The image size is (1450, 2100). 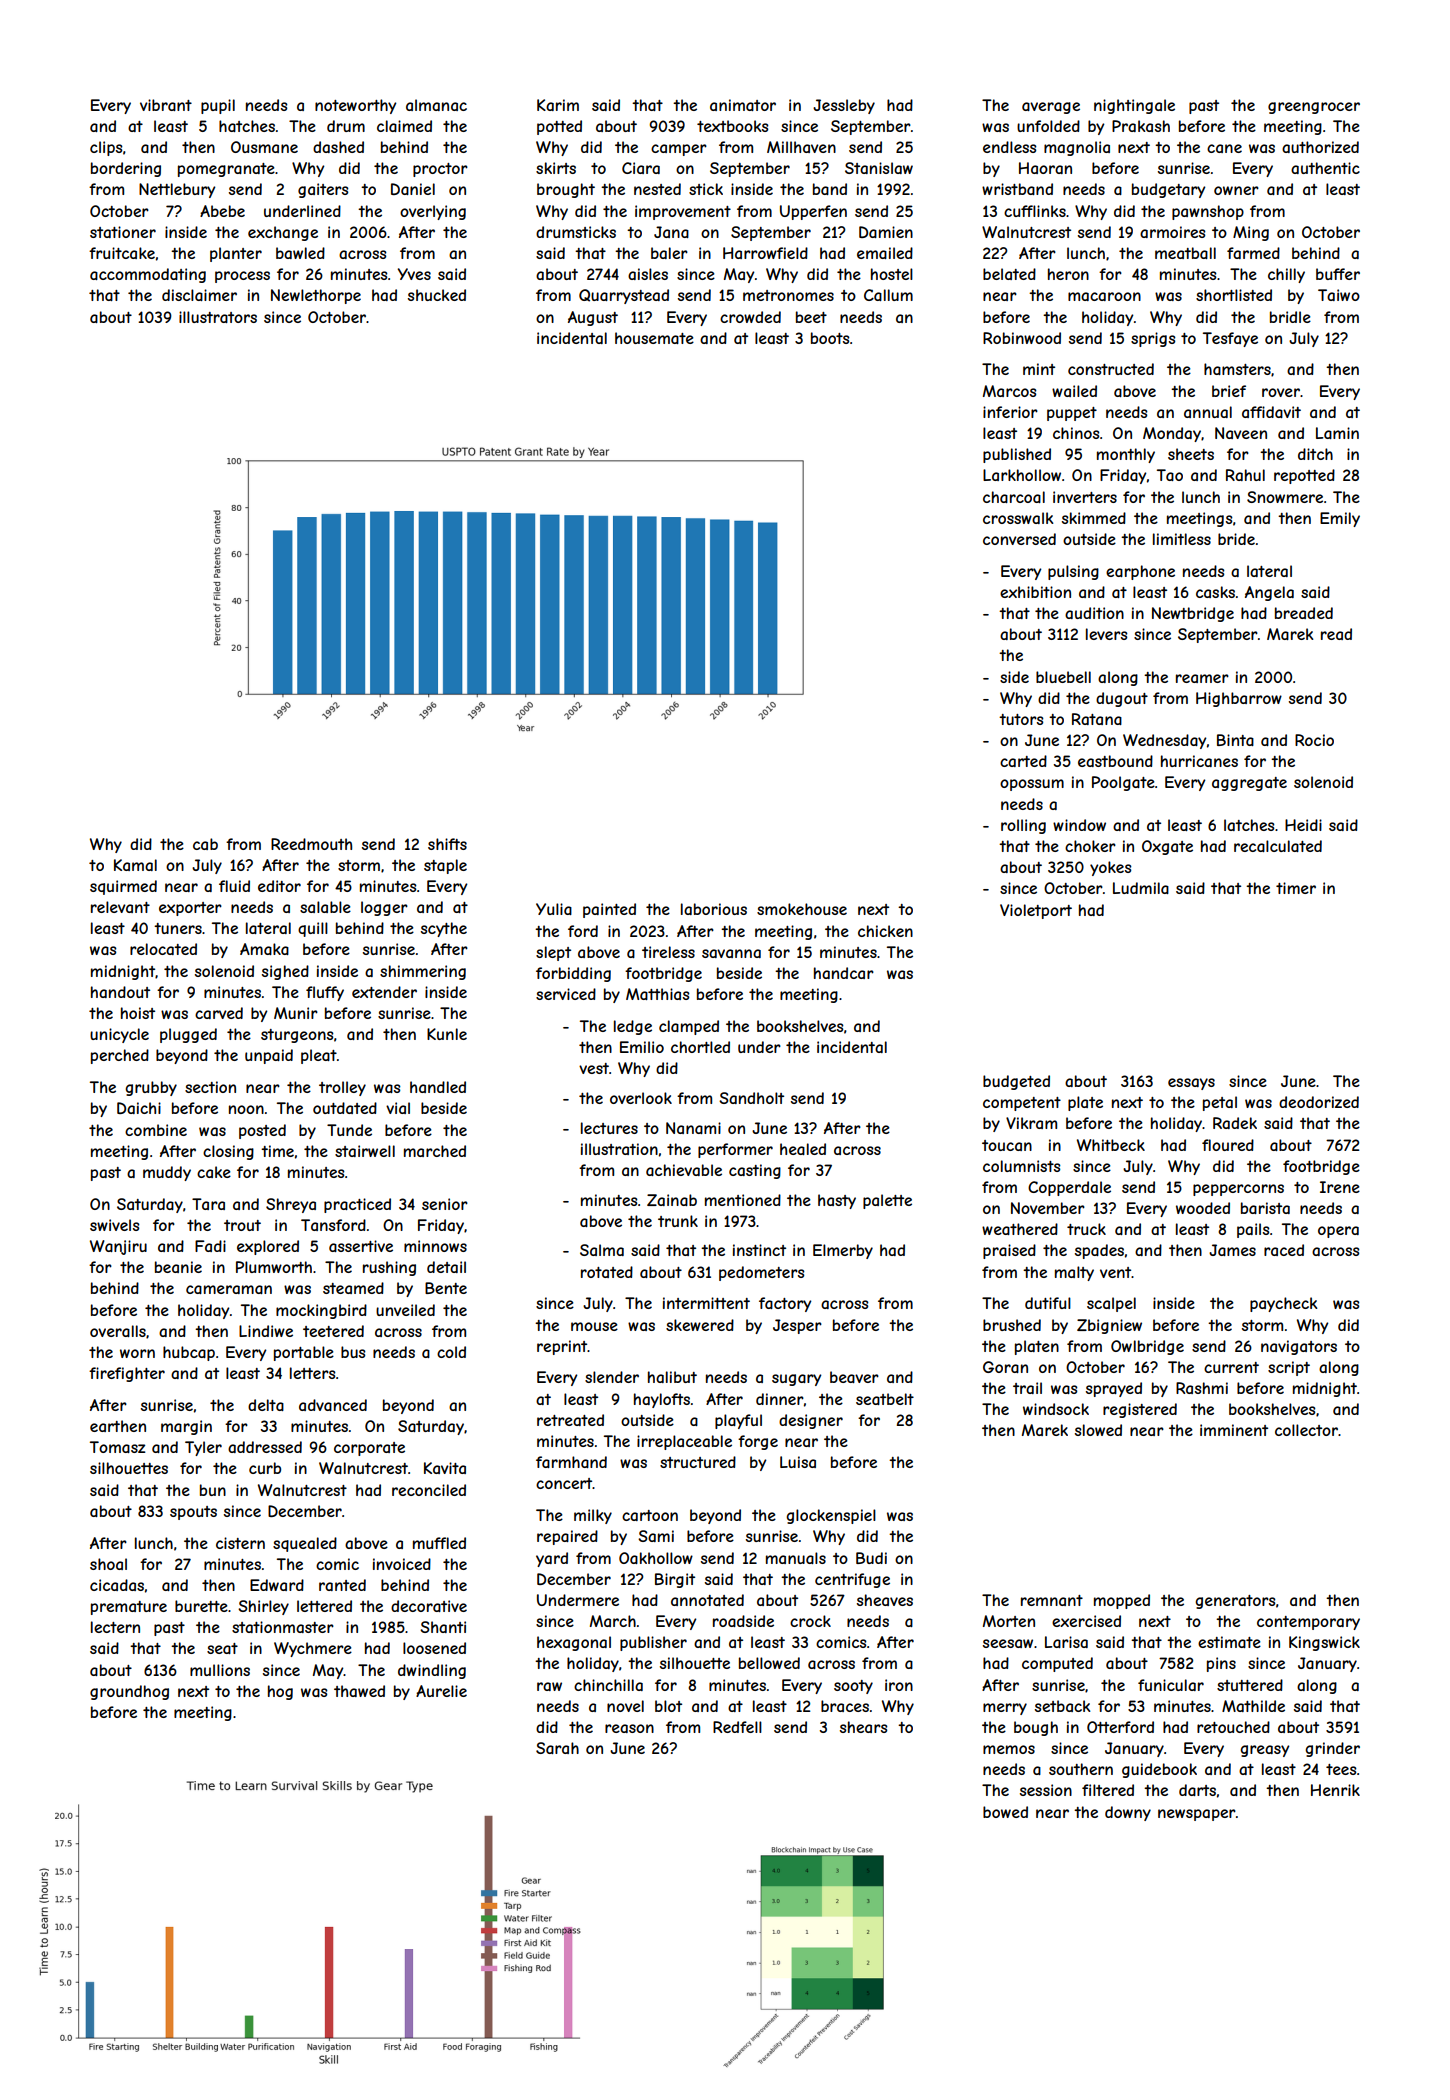 What do you see at coordinates (205, 844) in the document?
I see `cab` at bounding box center [205, 844].
